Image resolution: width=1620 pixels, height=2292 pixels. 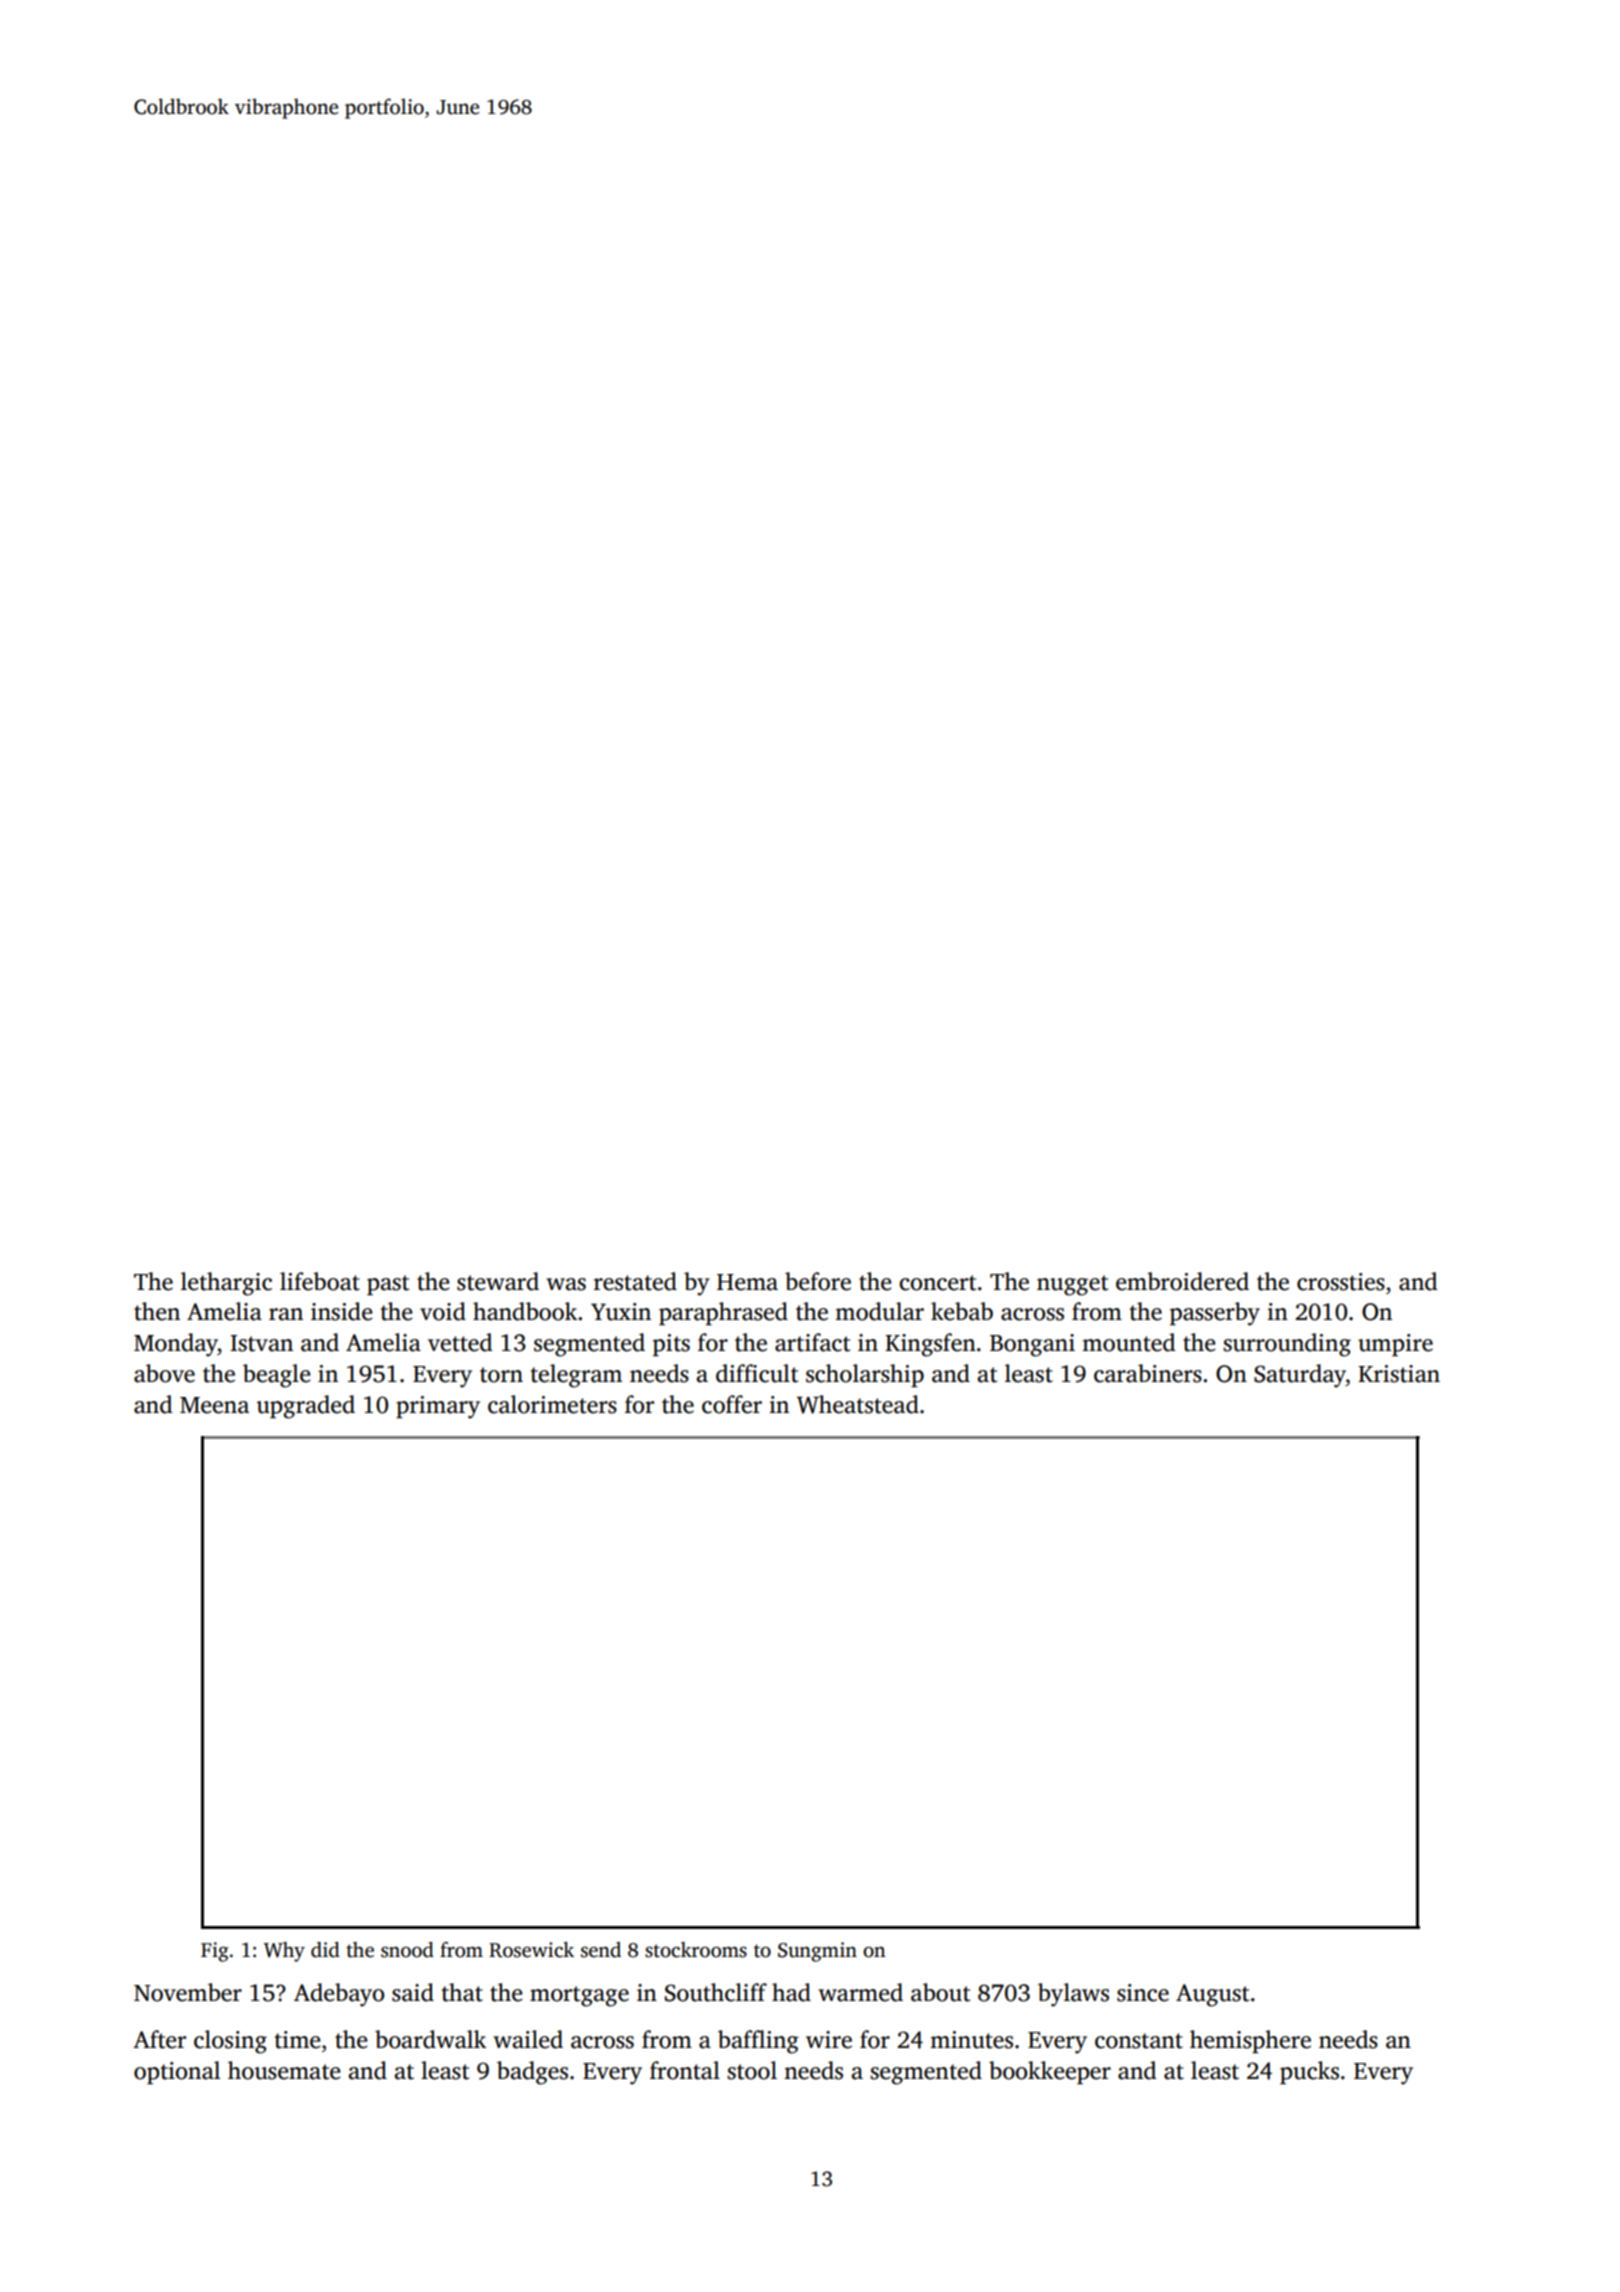 What do you see at coordinates (1300, 1376) in the screenshot?
I see `Saturday` at bounding box center [1300, 1376].
